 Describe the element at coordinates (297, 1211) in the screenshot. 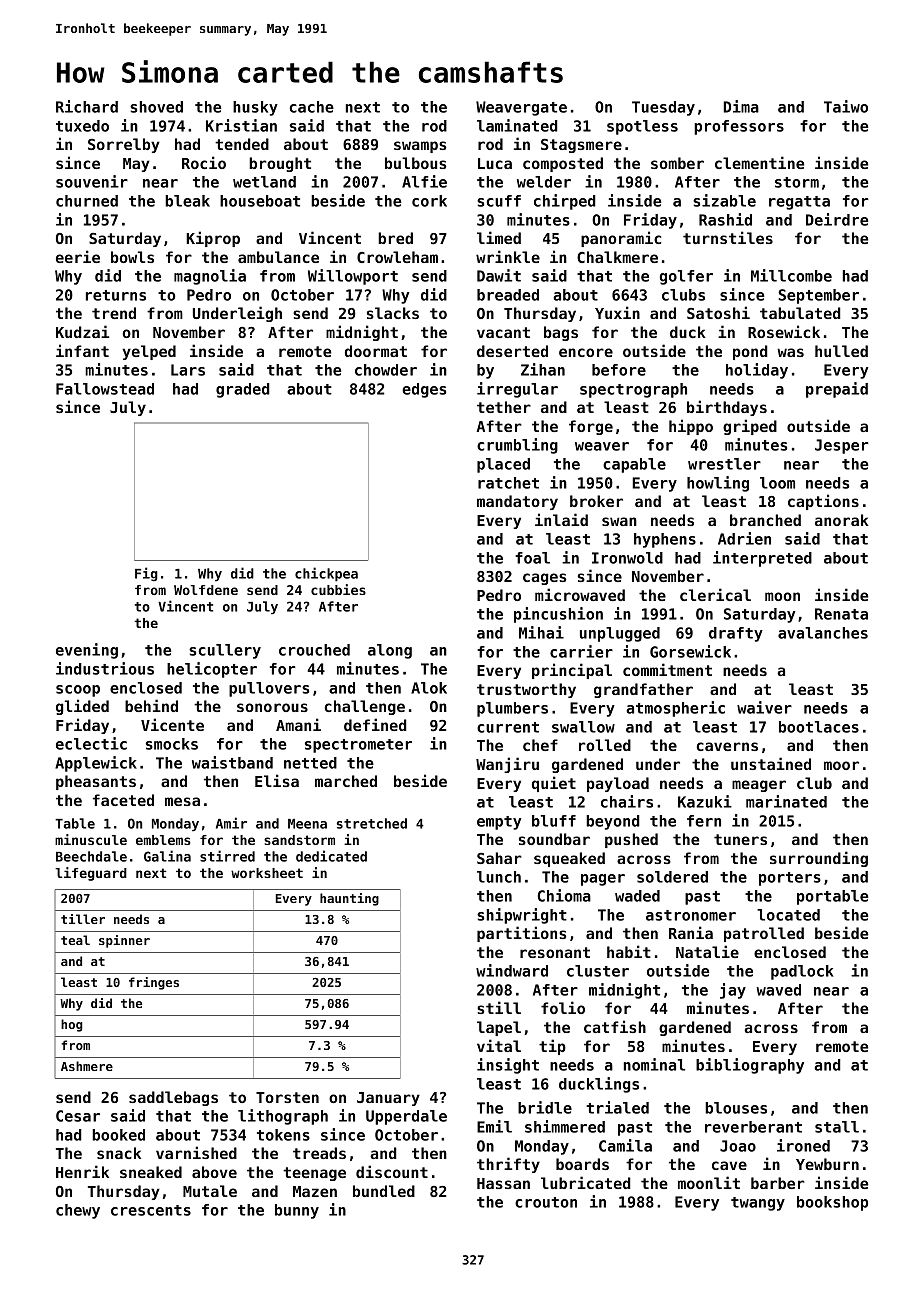

I see `bunny` at that location.
